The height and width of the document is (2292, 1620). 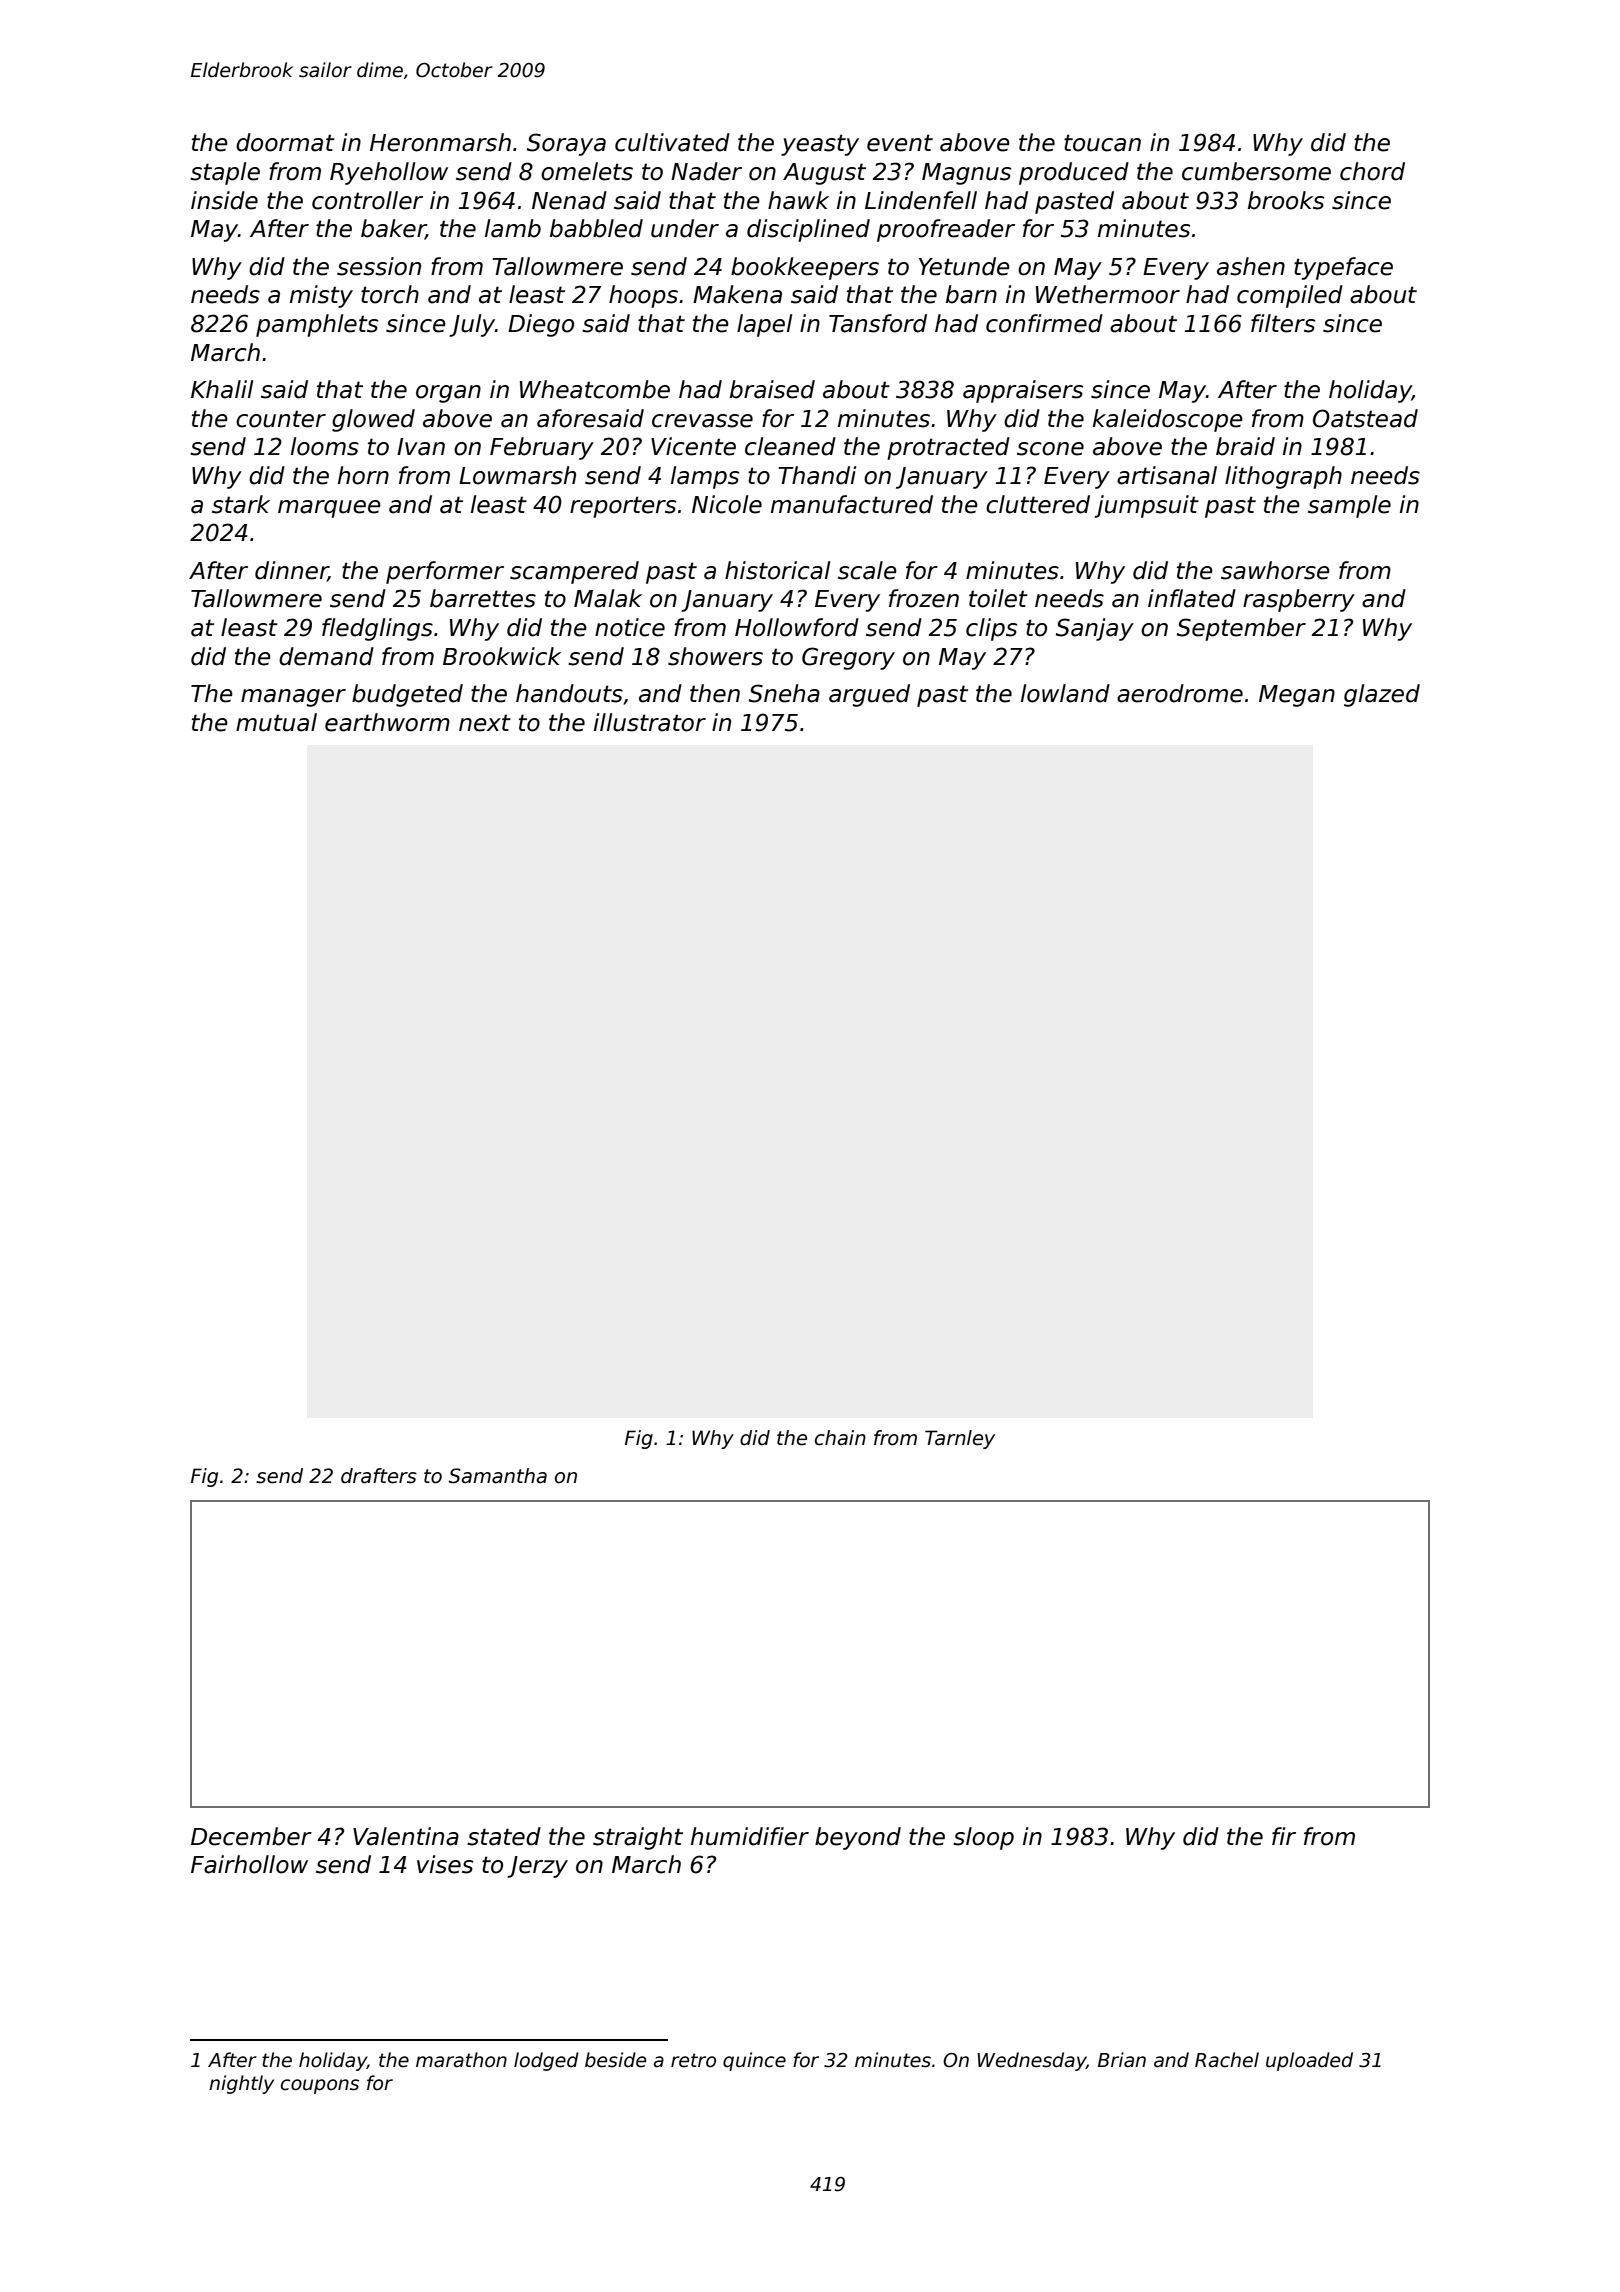 What do you see at coordinates (790, 446) in the document?
I see `cleaned` at bounding box center [790, 446].
